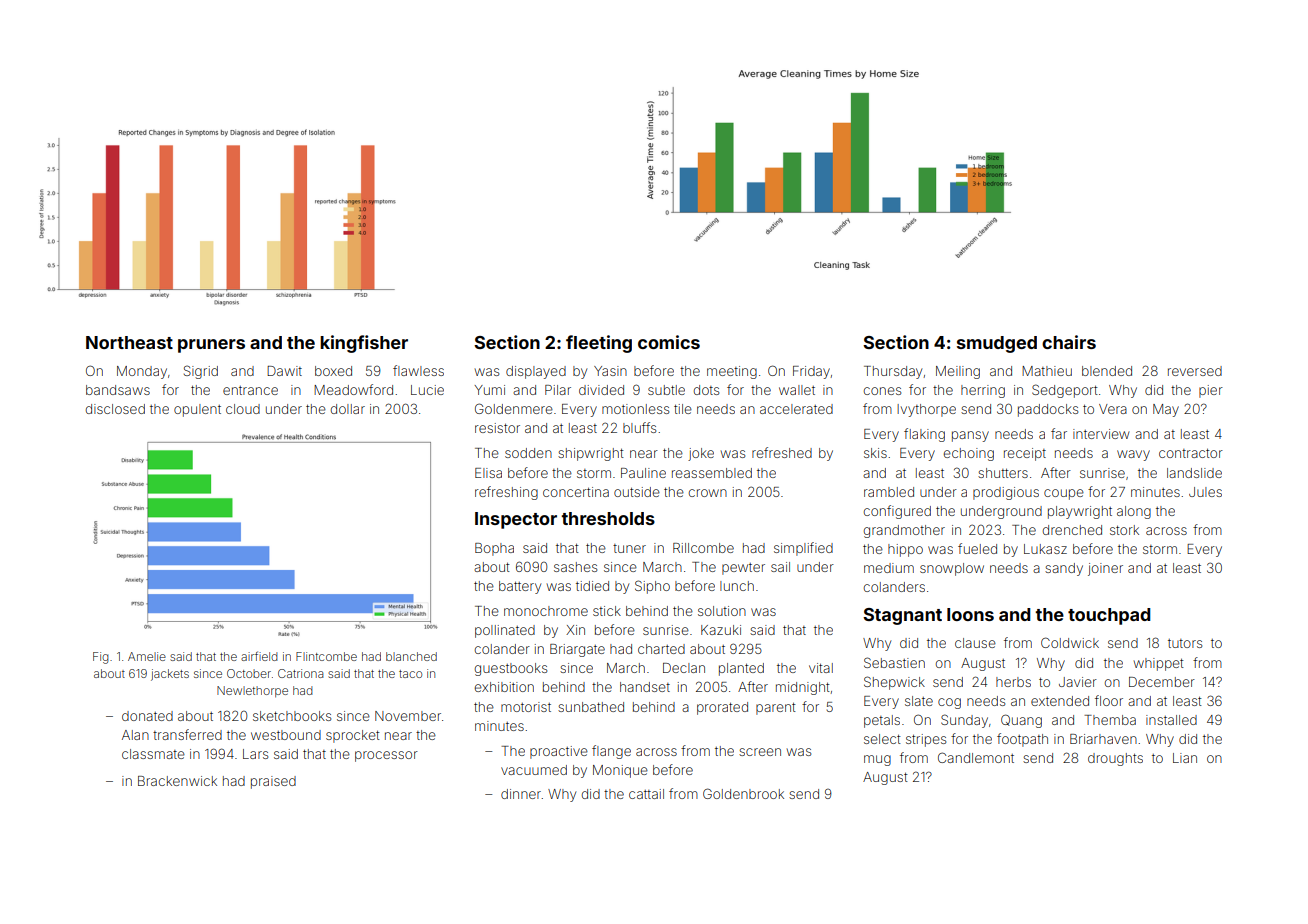 This image has height=924, width=1308. I want to click on touchpad, so click(1109, 616).
